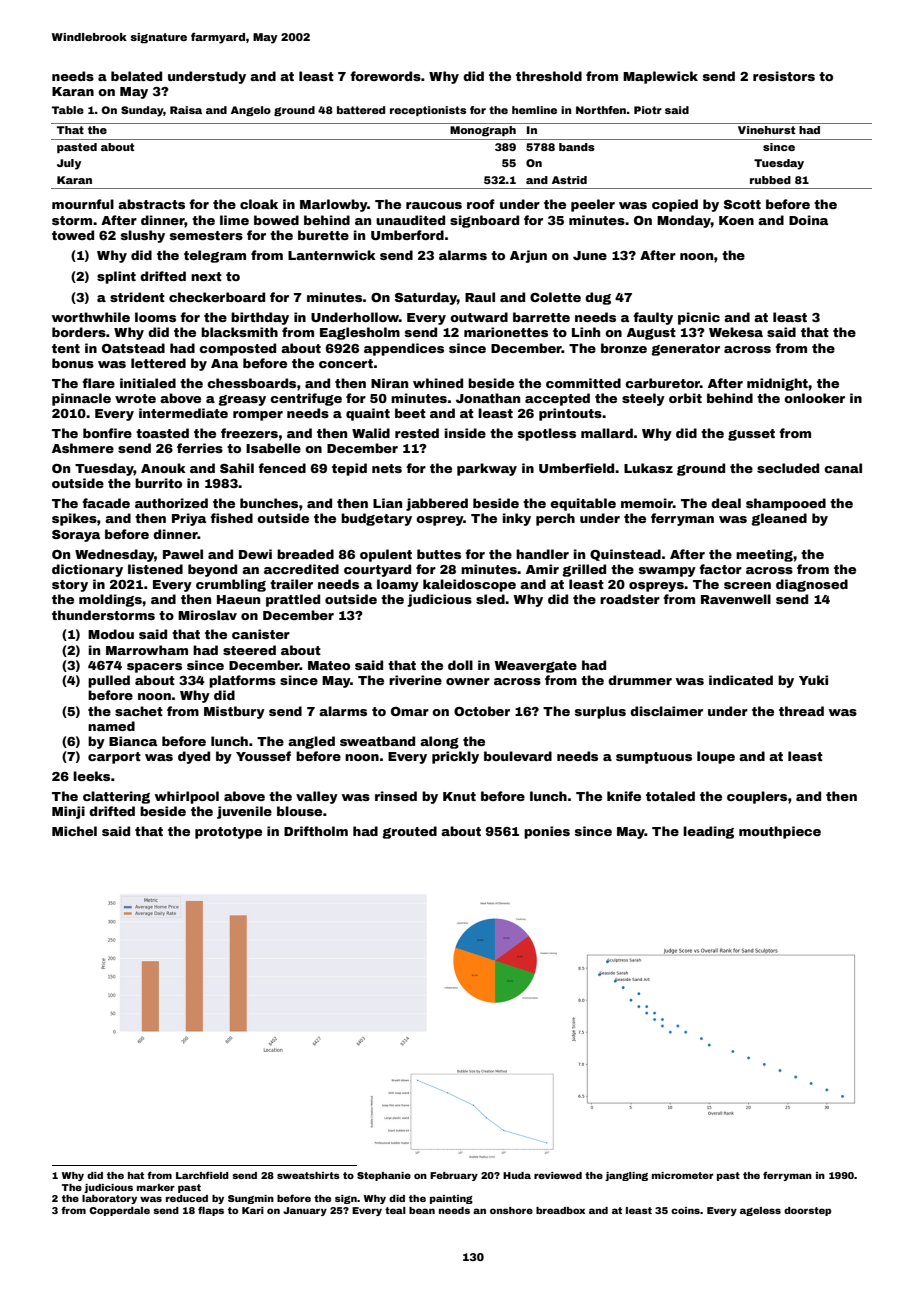  Describe the element at coordinates (770, 180) in the image. I see `rubbed` at that location.
